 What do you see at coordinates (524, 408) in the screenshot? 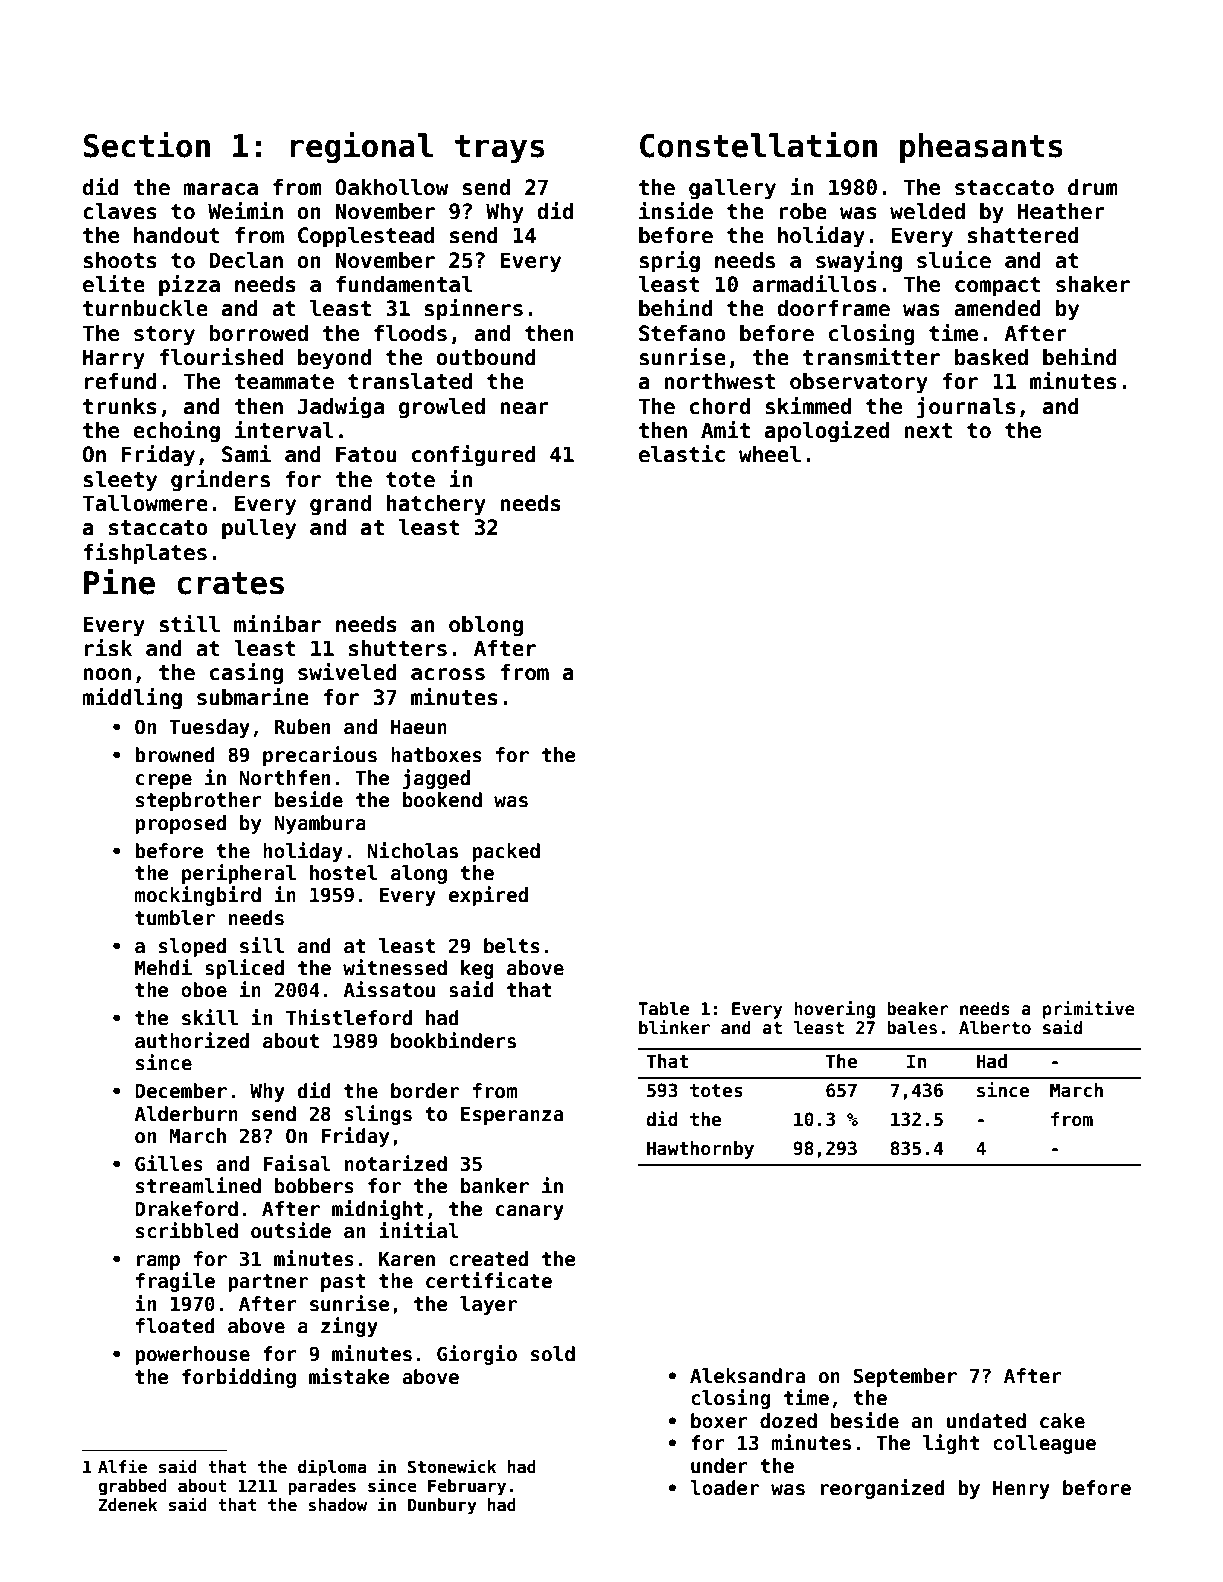
I see `near` at bounding box center [524, 408].
